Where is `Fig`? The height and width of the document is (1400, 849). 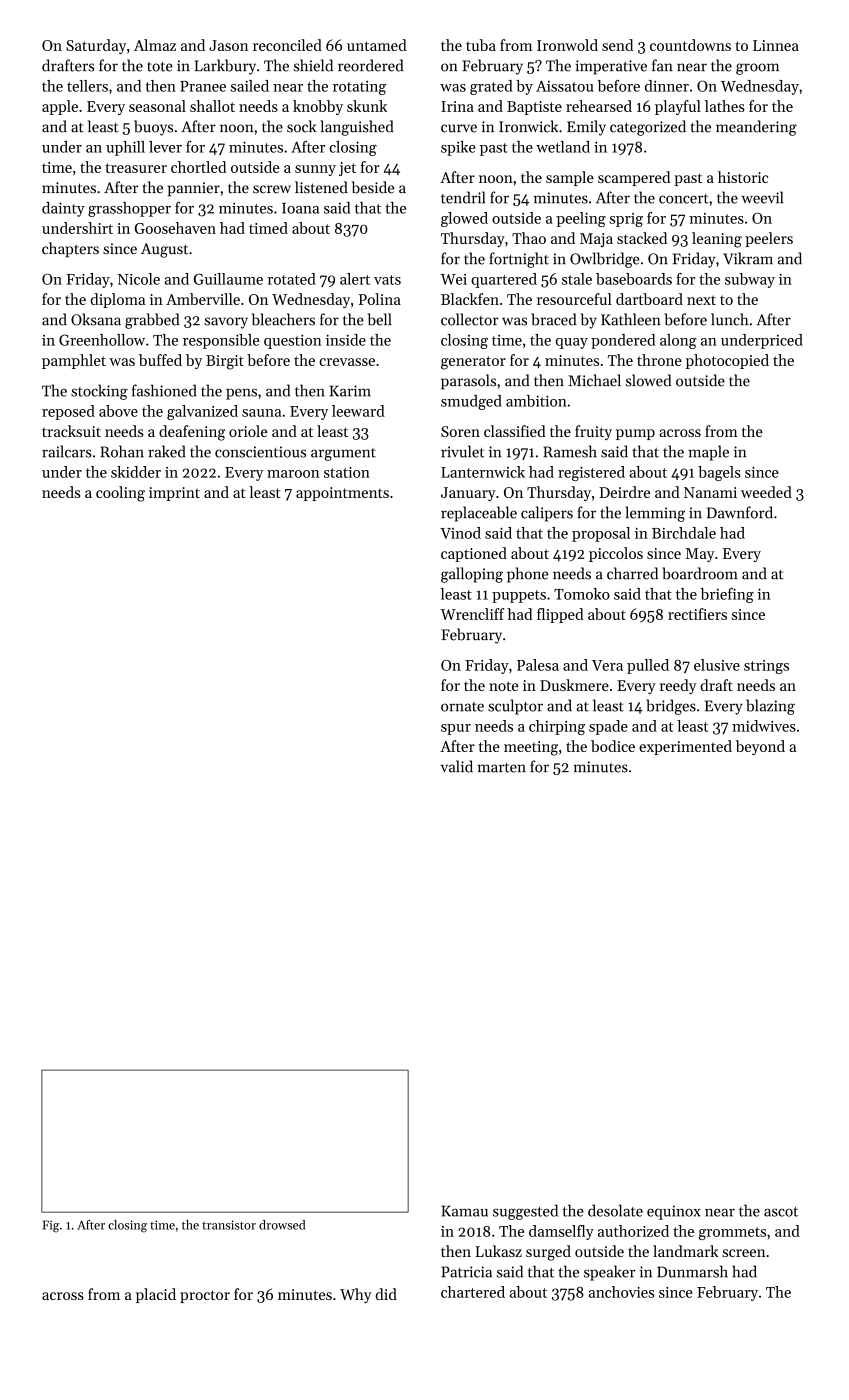
Fig is located at coordinates (51, 1226).
